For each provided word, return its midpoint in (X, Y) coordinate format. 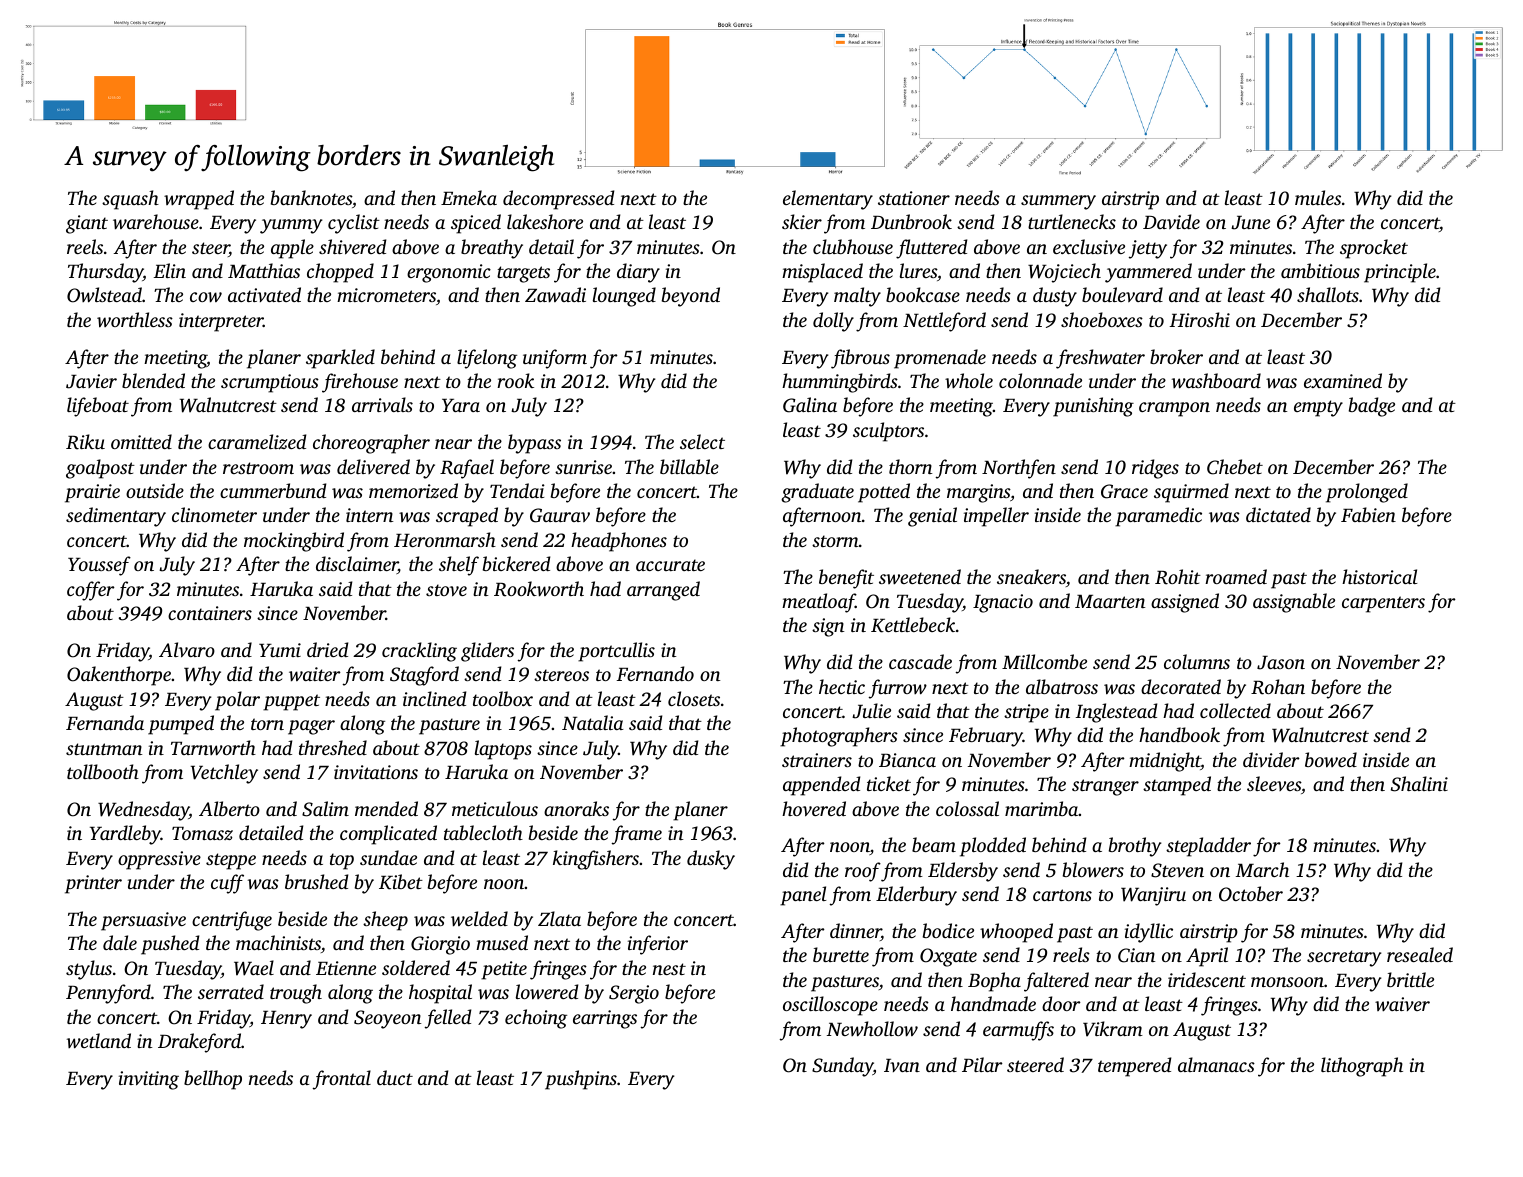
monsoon (1287, 982)
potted (884, 493)
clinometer (214, 514)
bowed (1331, 760)
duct (395, 1077)
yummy (291, 226)
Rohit (1178, 577)
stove (446, 590)
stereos (561, 675)
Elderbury (916, 896)
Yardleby (125, 835)
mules (1318, 197)
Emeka (469, 197)
